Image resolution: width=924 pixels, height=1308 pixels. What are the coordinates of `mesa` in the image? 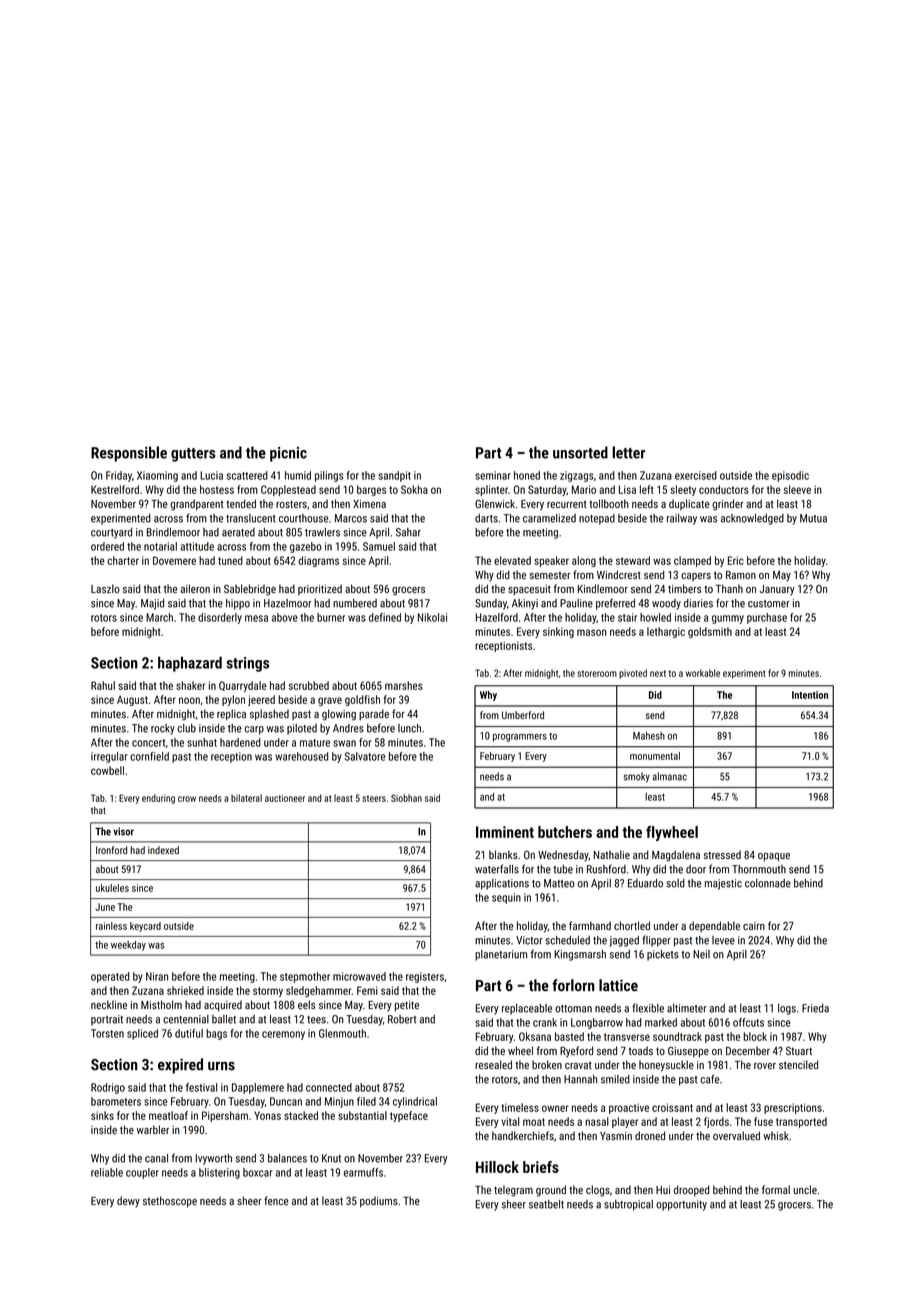 It's located at (256, 618).
